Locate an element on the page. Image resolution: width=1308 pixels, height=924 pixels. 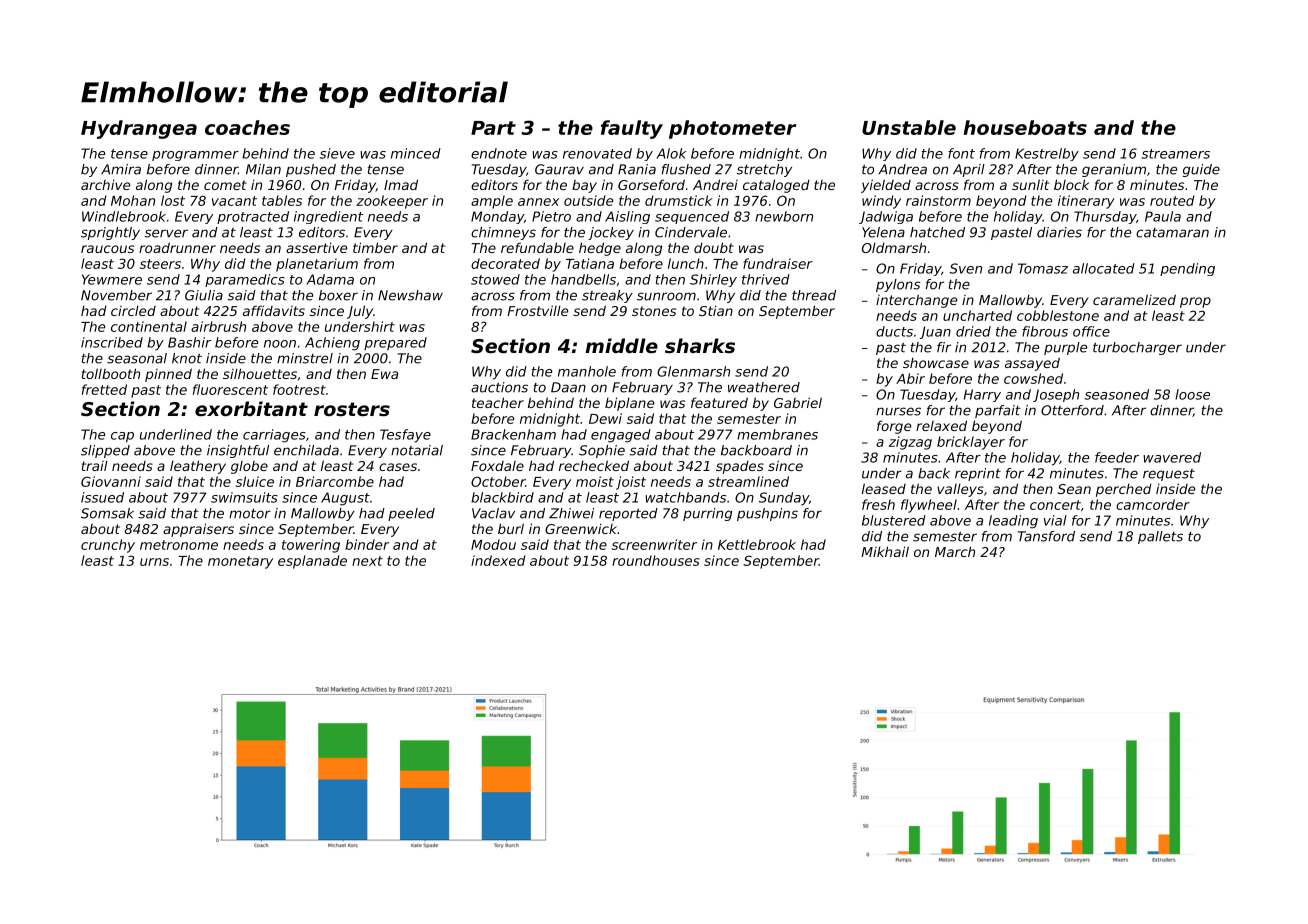
Hydrangea is located at coordinates (139, 129).
